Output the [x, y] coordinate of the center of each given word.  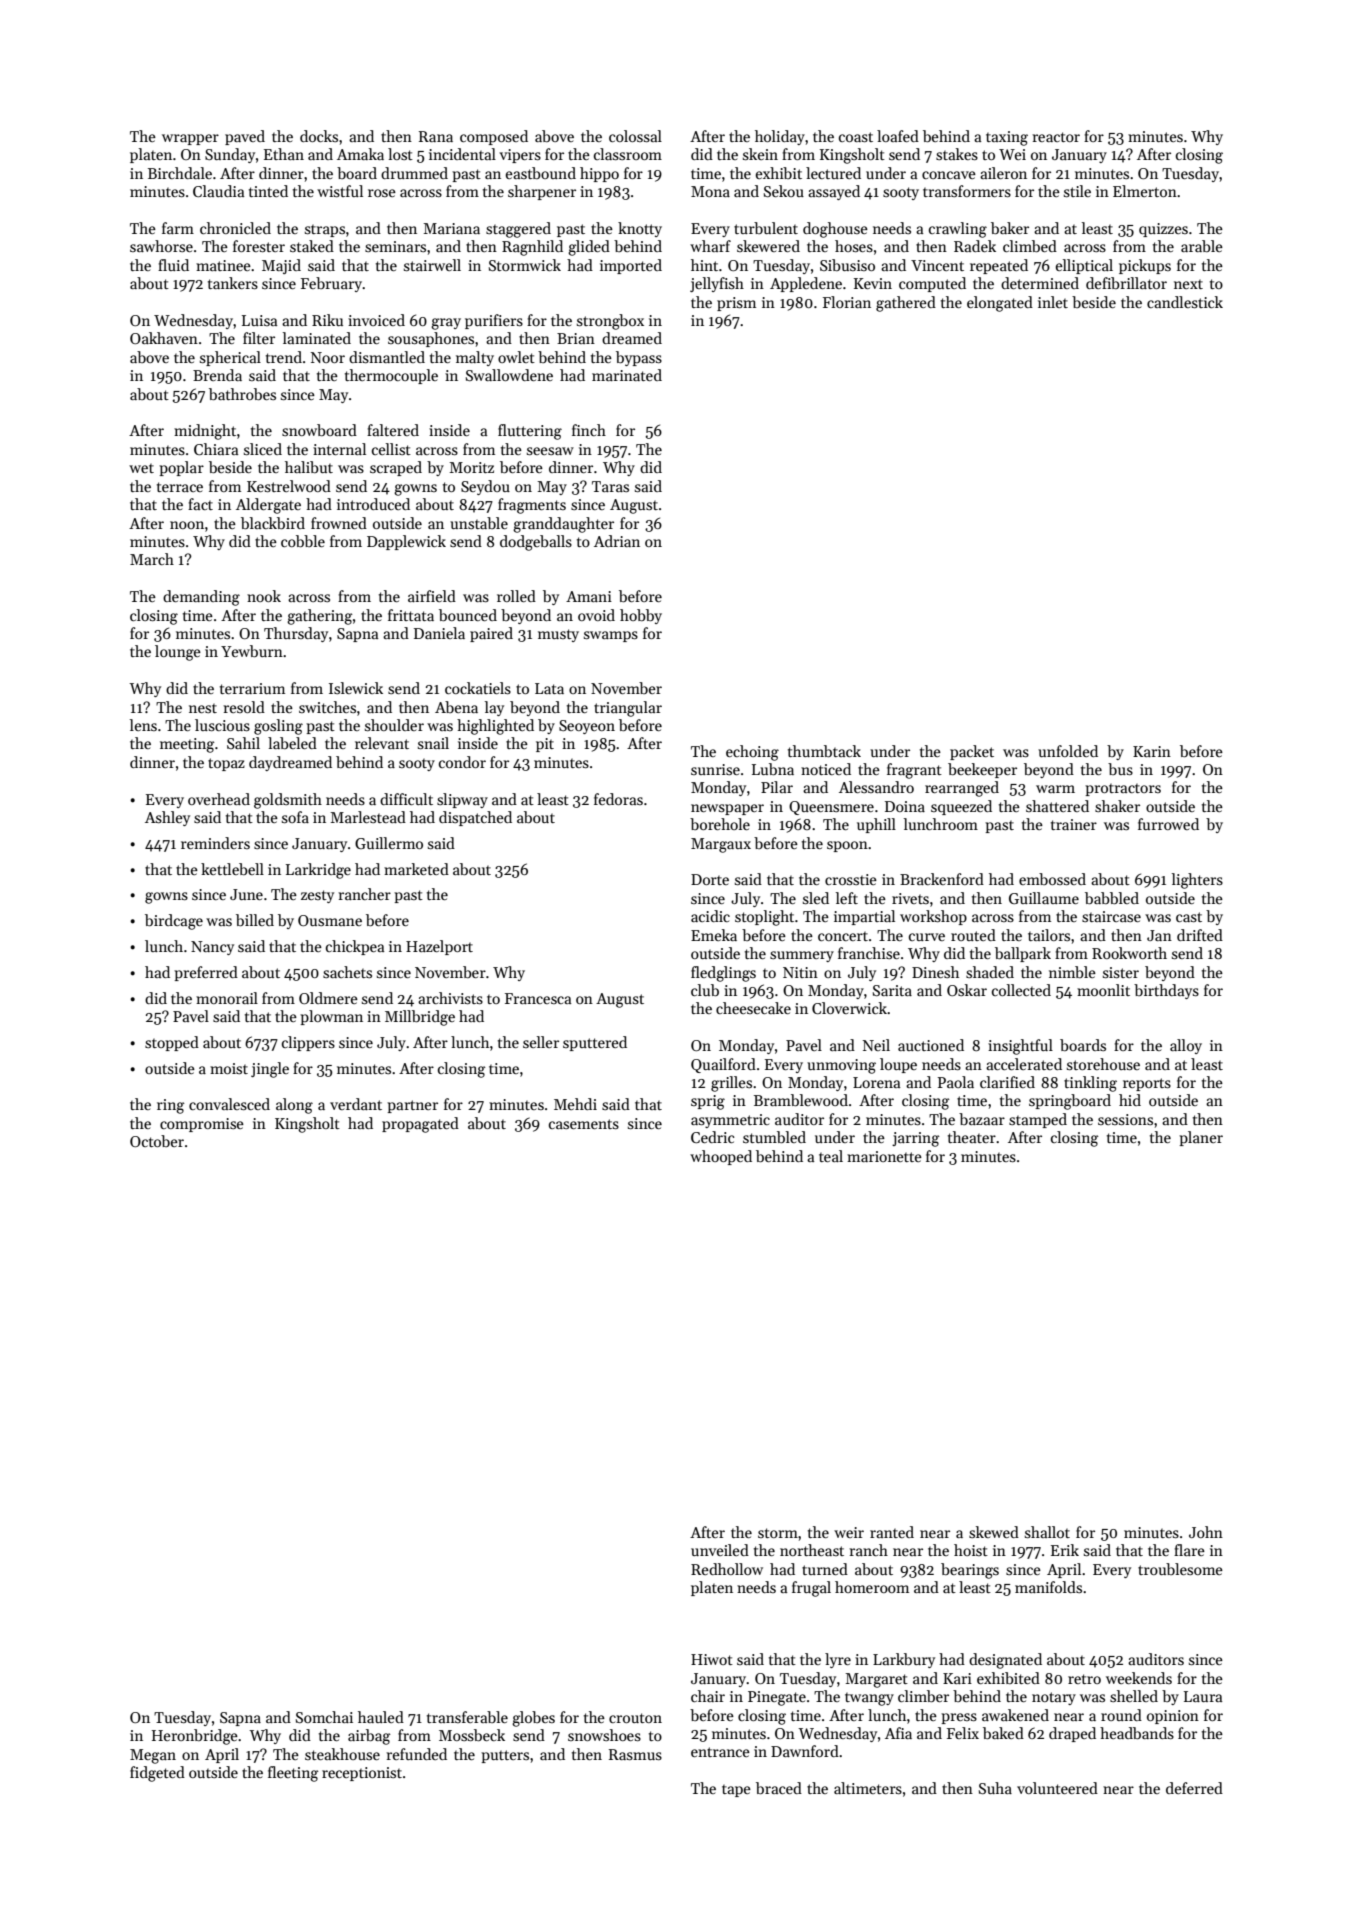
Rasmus [635, 1754]
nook [264, 596]
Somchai [324, 1717]
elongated [1000, 304]
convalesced [229, 1104]
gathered [906, 304]
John [1206, 1532]
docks [319, 136]
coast [856, 137]
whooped [721, 1157]
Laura [1203, 1696]
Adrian [617, 541]
